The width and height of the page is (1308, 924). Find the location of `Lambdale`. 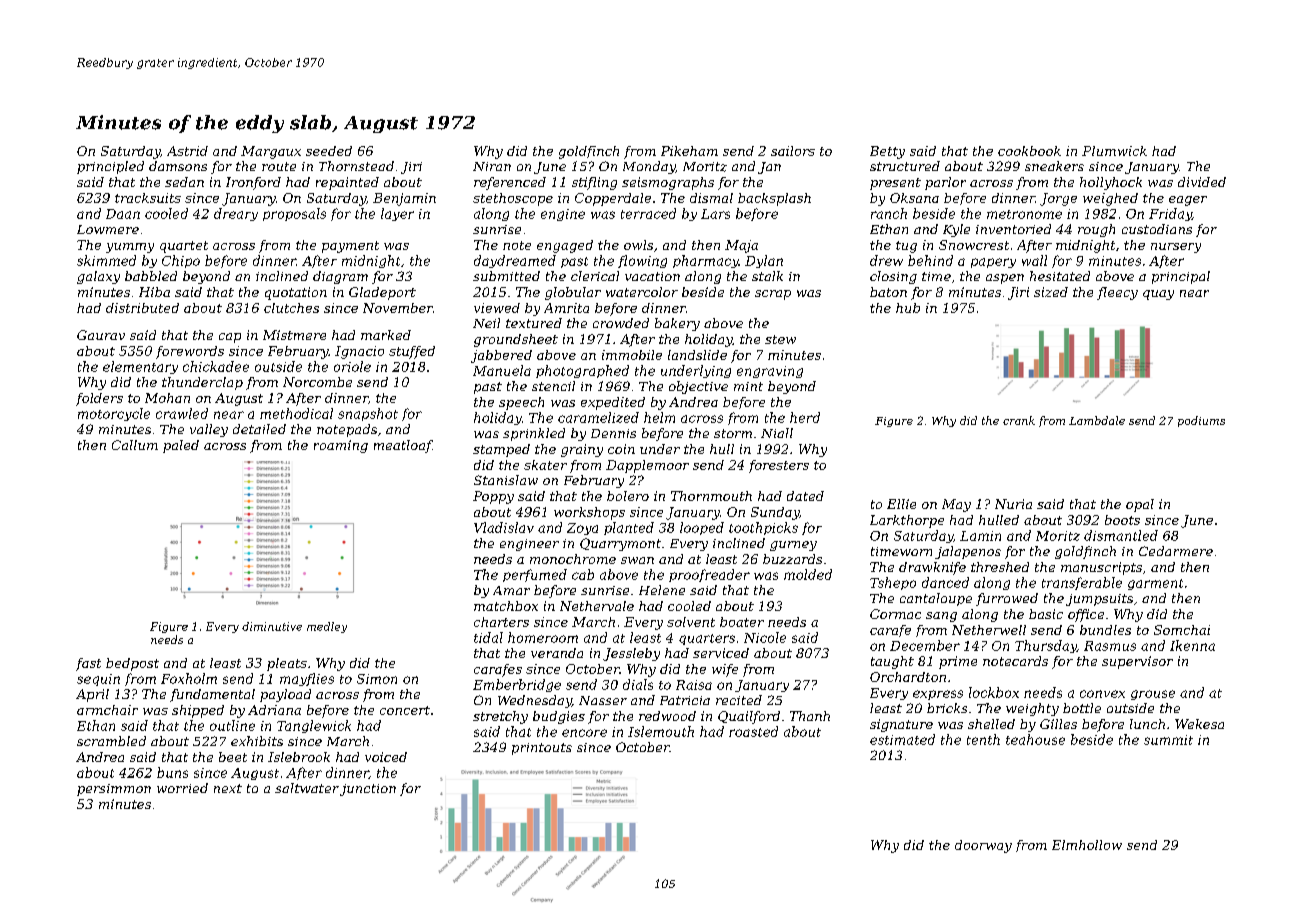

Lambdale is located at coordinates (1097, 420).
